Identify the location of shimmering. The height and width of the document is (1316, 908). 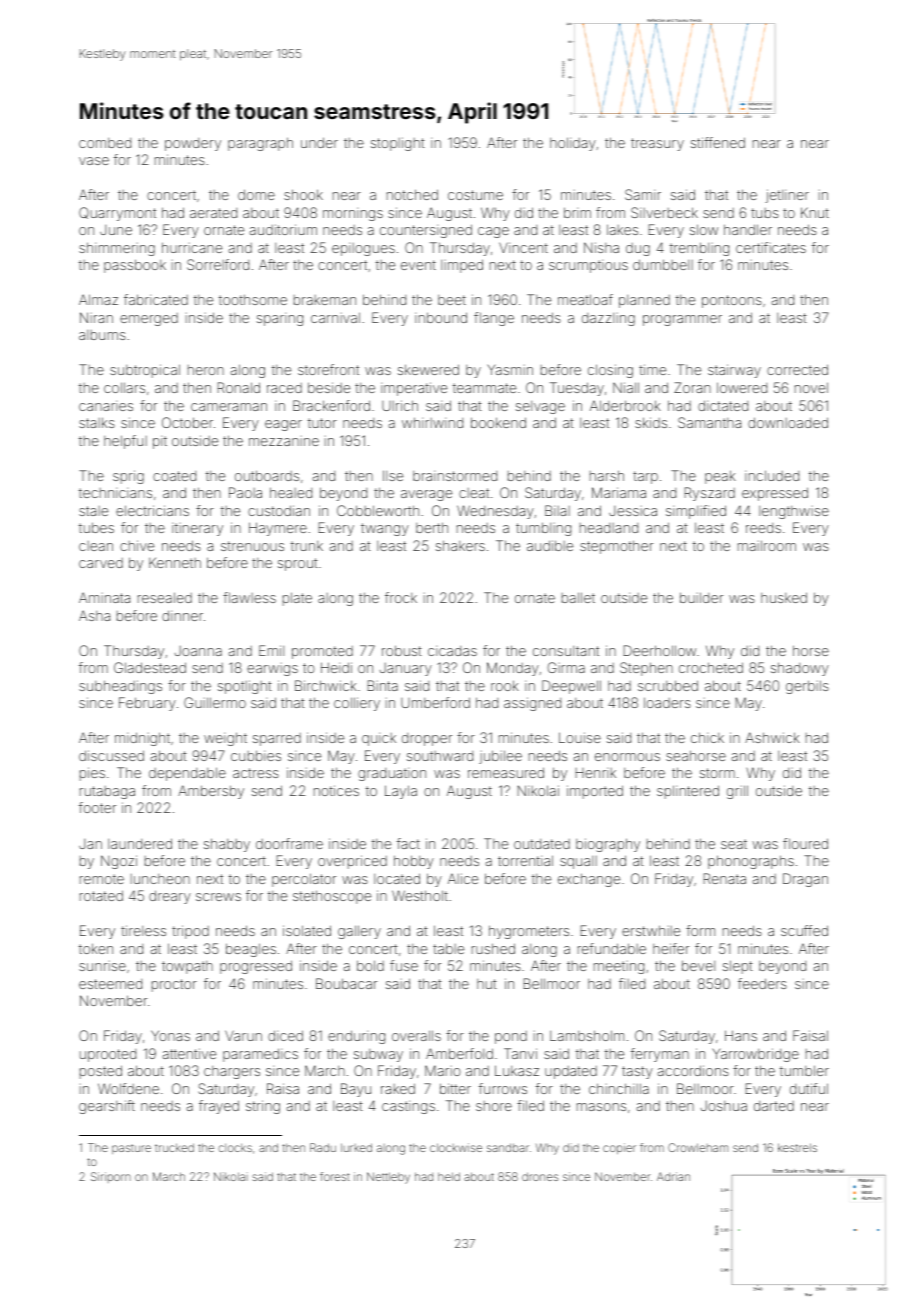
(117, 249).
